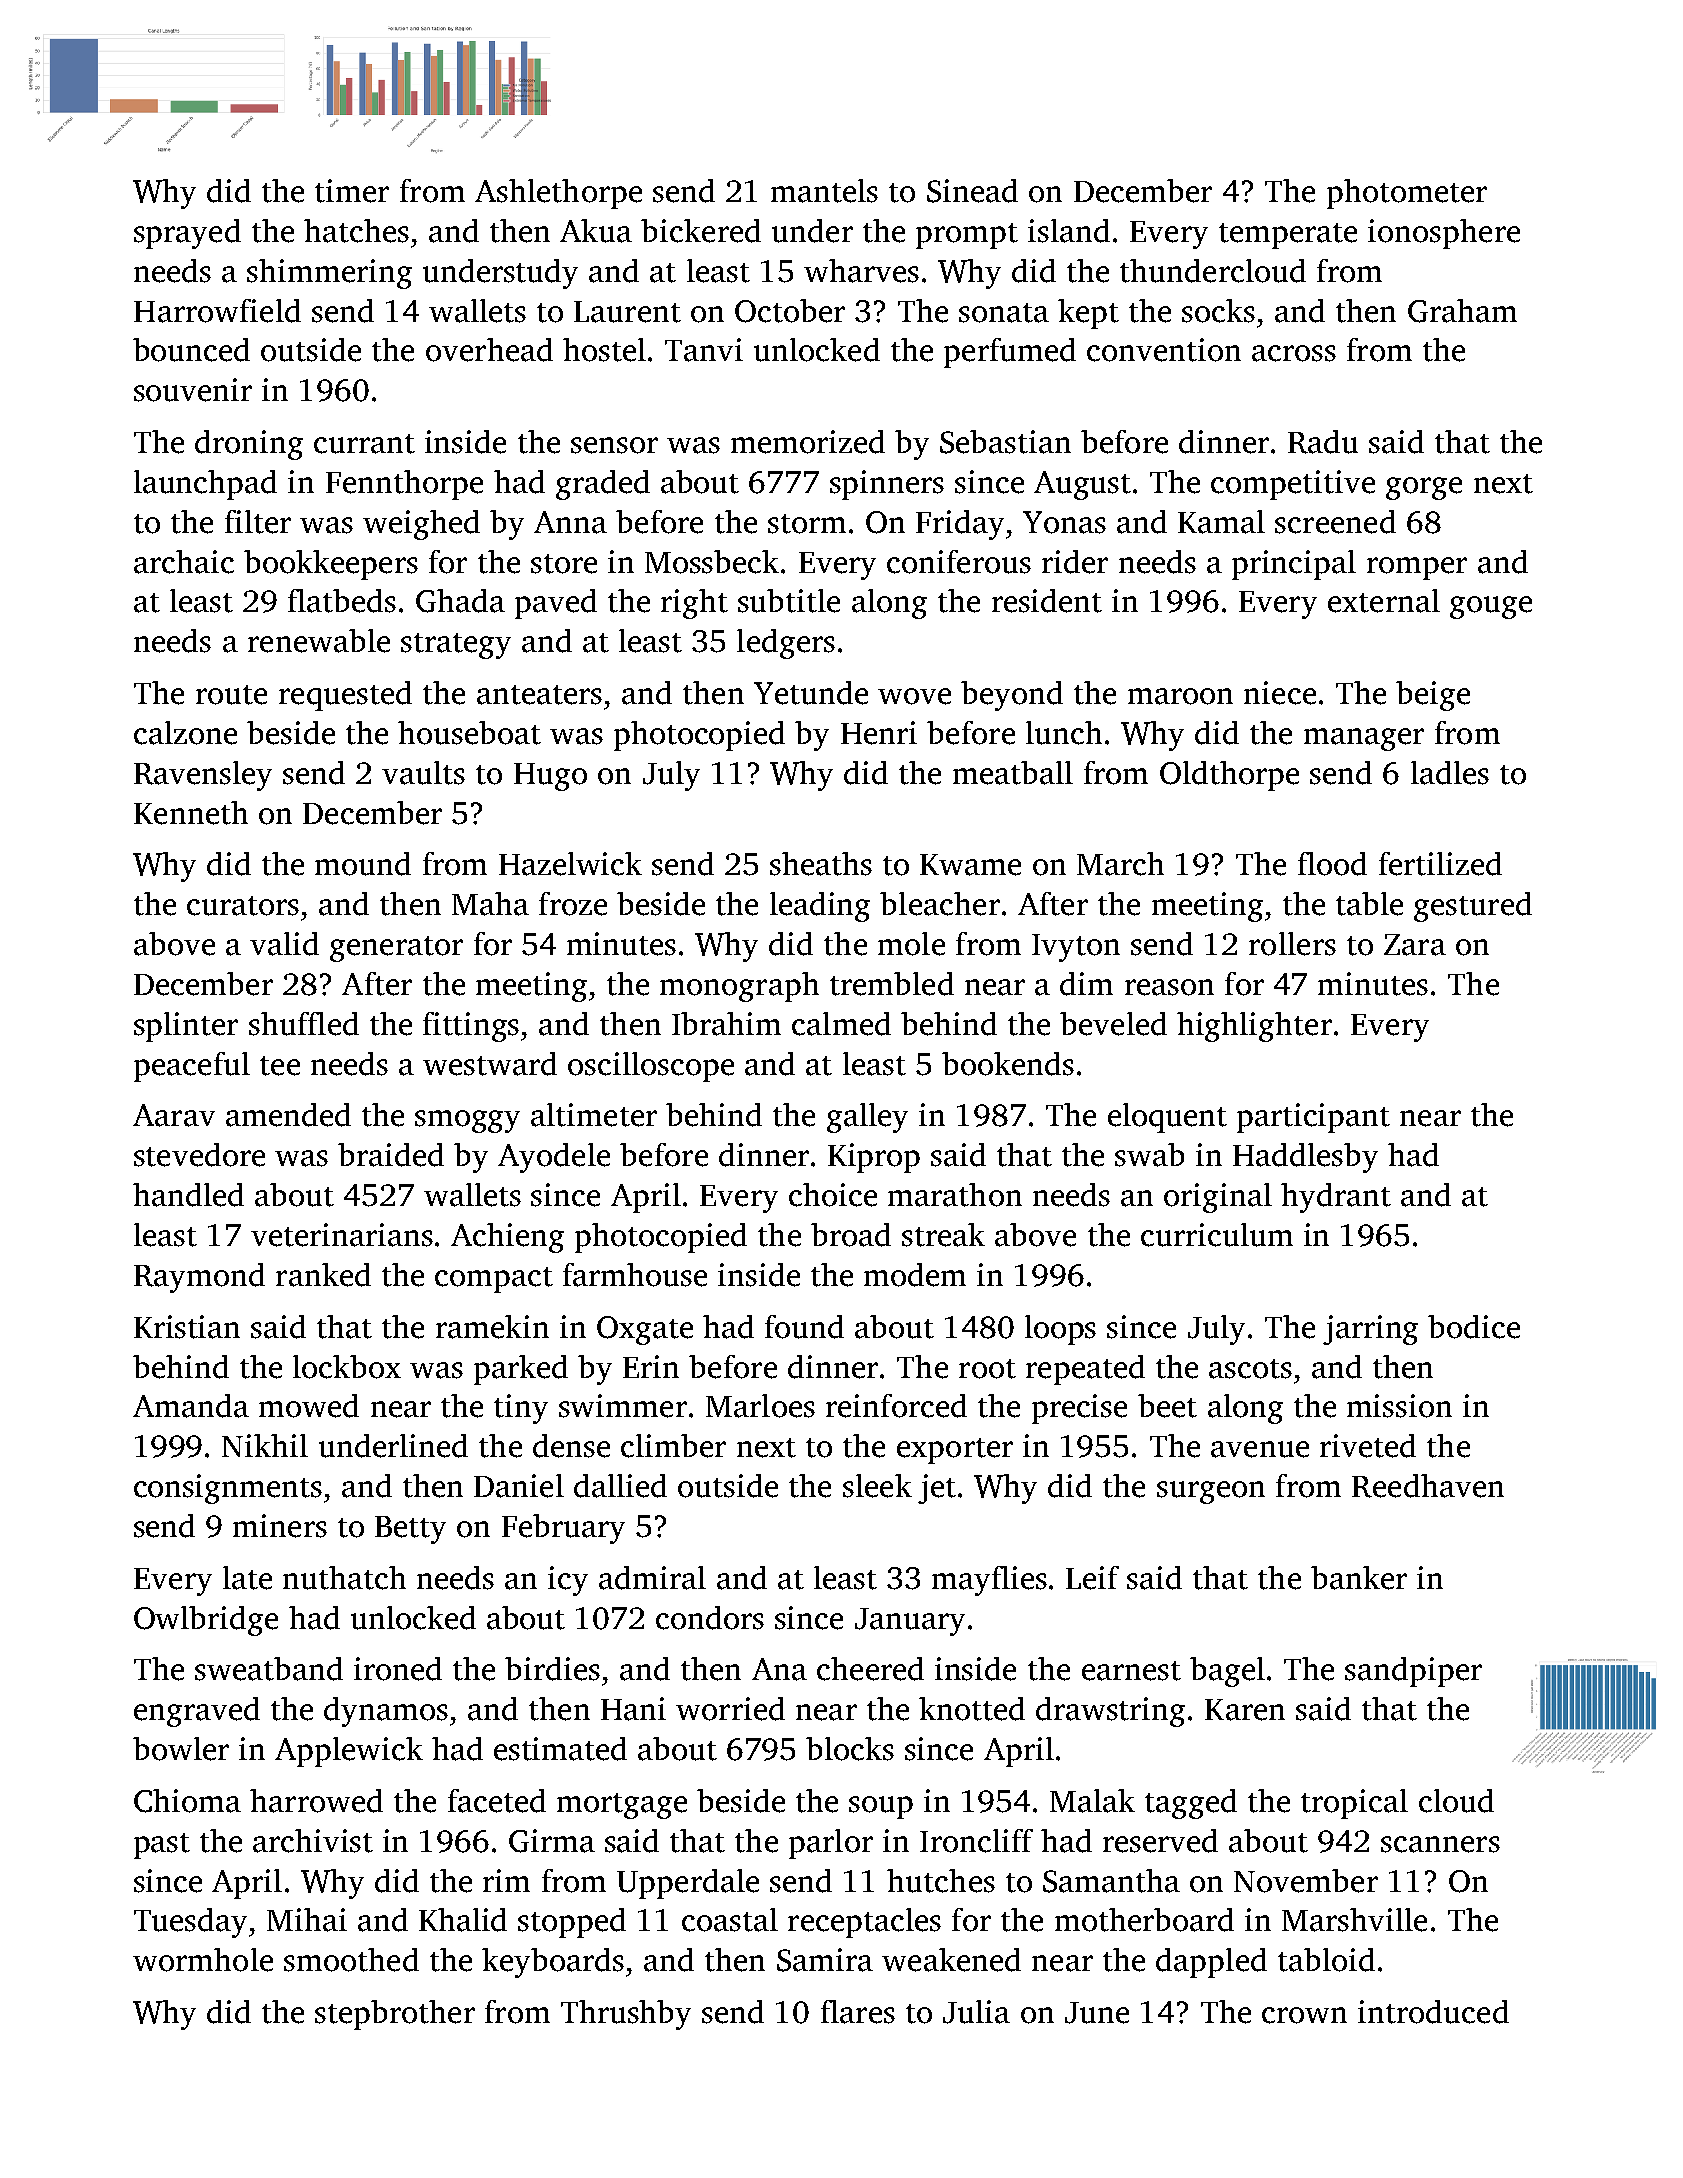 This document has height=2178, width=1683. I want to click on mantels, so click(824, 191).
